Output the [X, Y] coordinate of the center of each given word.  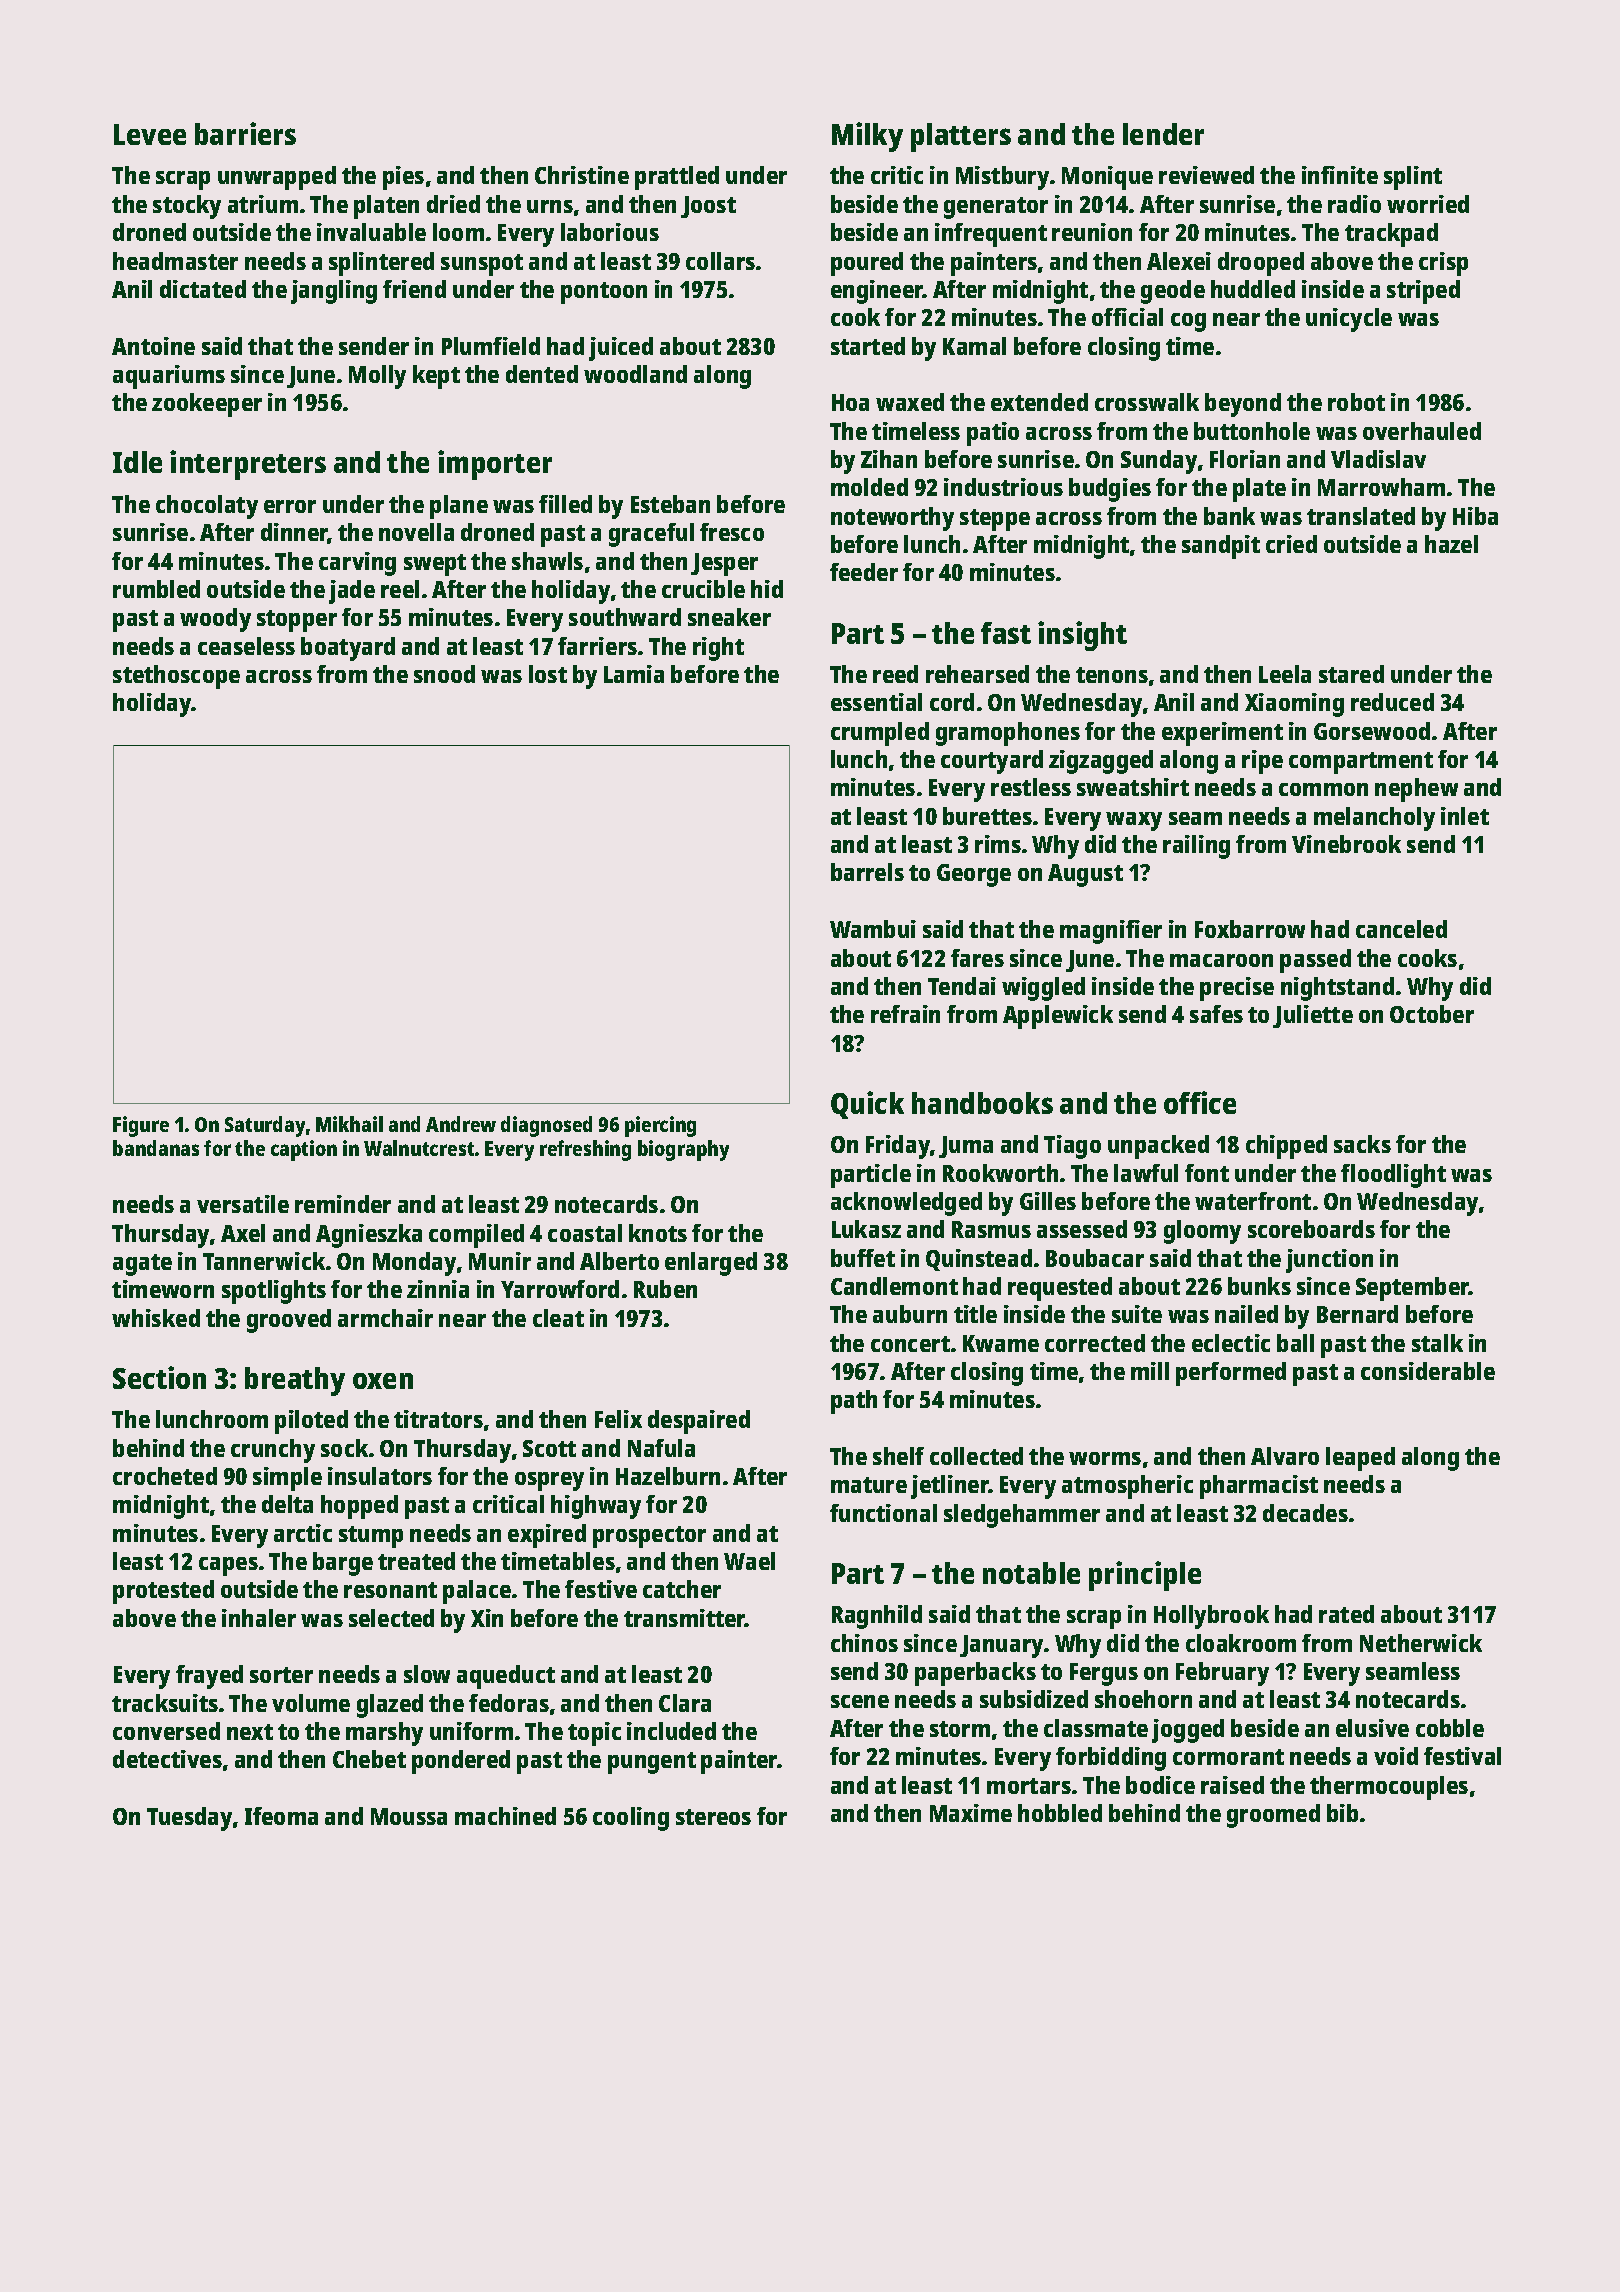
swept [435, 565]
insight [1082, 636]
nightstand [1337, 989]
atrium [263, 204]
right [718, 649]
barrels [867, 872]
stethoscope [176, 677]
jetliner [950, 1487]
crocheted [165, 1476]
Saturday [265, 1126]
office [1200, 1102]
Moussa [409, 1816]
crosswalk [1147, 402]
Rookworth [1000, 1173]
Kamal [974, 346]
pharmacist [1259, 1487]
